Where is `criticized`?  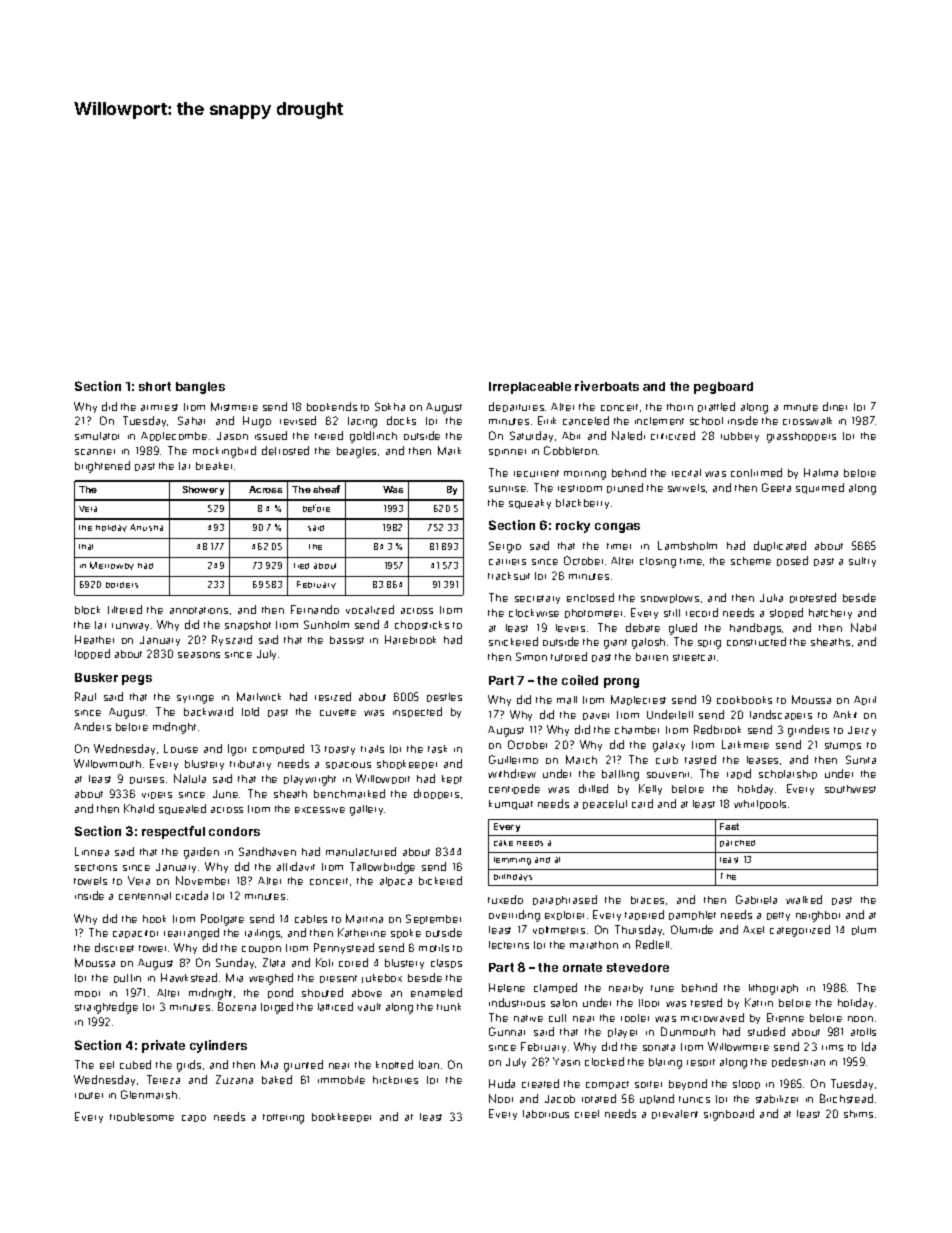
criticized is located at coordinates (673, 435).
